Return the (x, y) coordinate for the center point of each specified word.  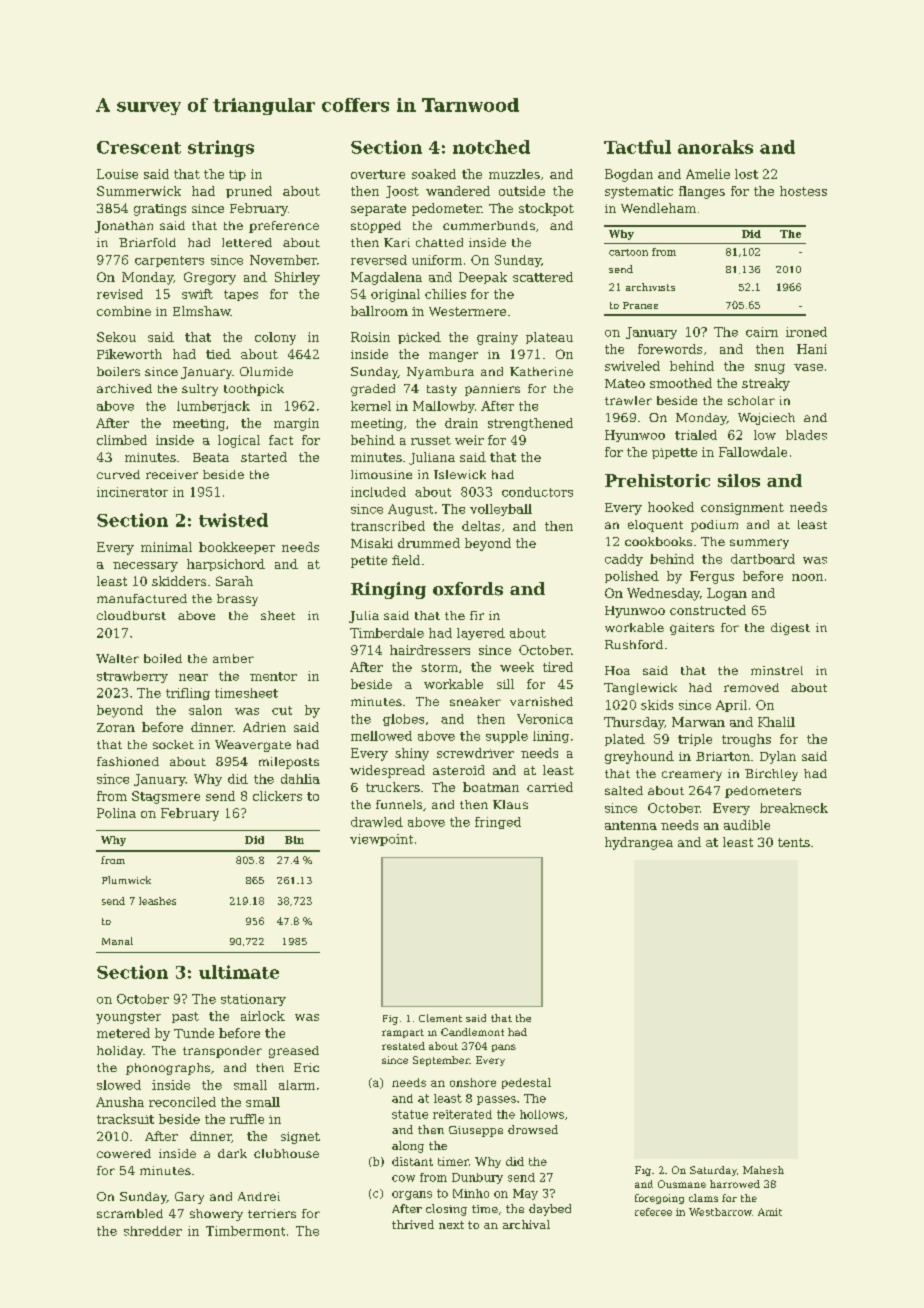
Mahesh (763, 1170)
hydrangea (639, 843)
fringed (498, 823)
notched (491, 147)
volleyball (501, 510)
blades (806, 435)
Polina (116, 813)
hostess (803, 191)
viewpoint (381, 840)
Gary (189, 1198)
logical (239, 441)
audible (747, 825)
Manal (117, 941)
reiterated (462, 1114)
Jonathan (124, 227)
